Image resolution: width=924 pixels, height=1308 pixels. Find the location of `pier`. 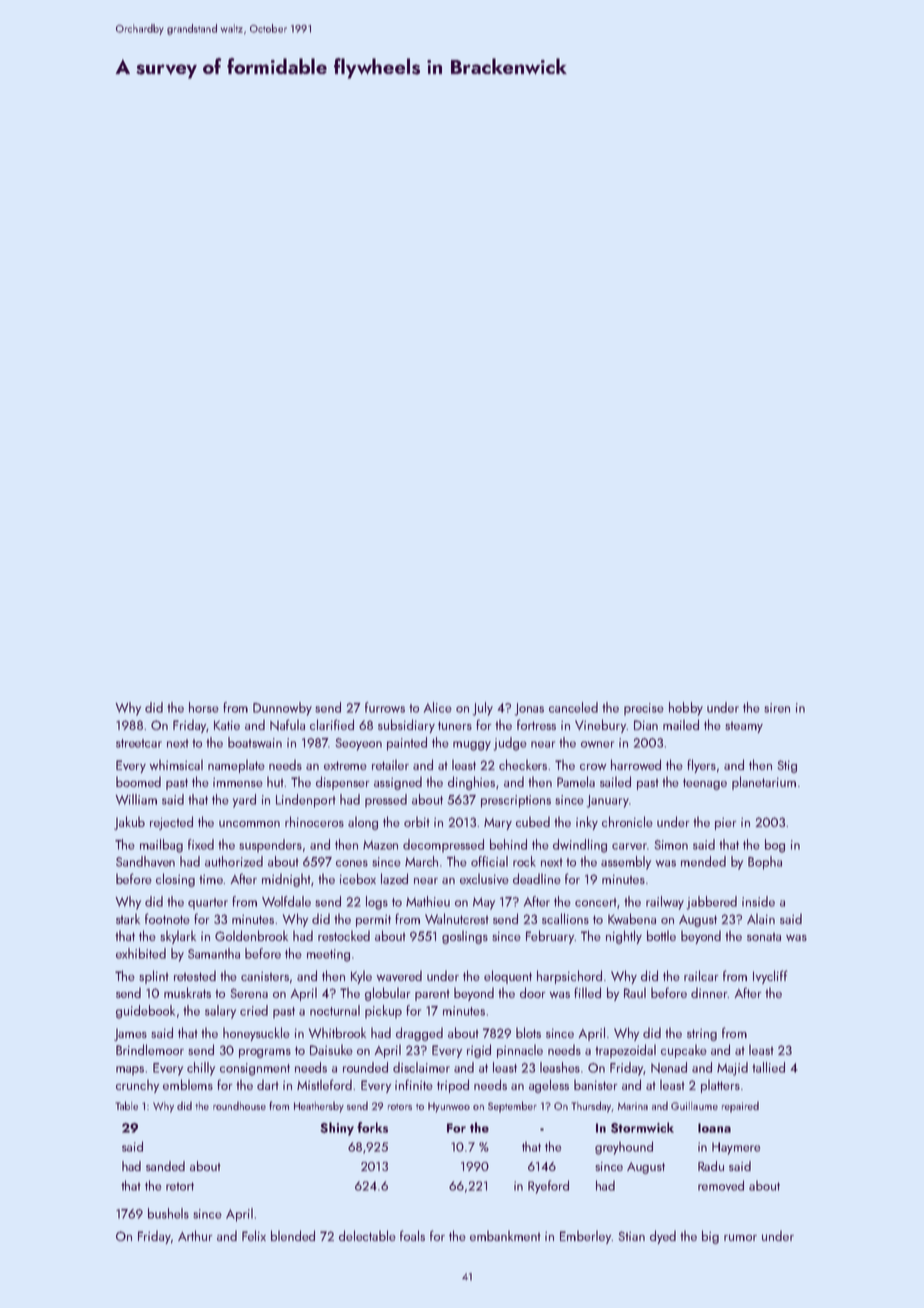

pier is located at coordinates (725, 823).
